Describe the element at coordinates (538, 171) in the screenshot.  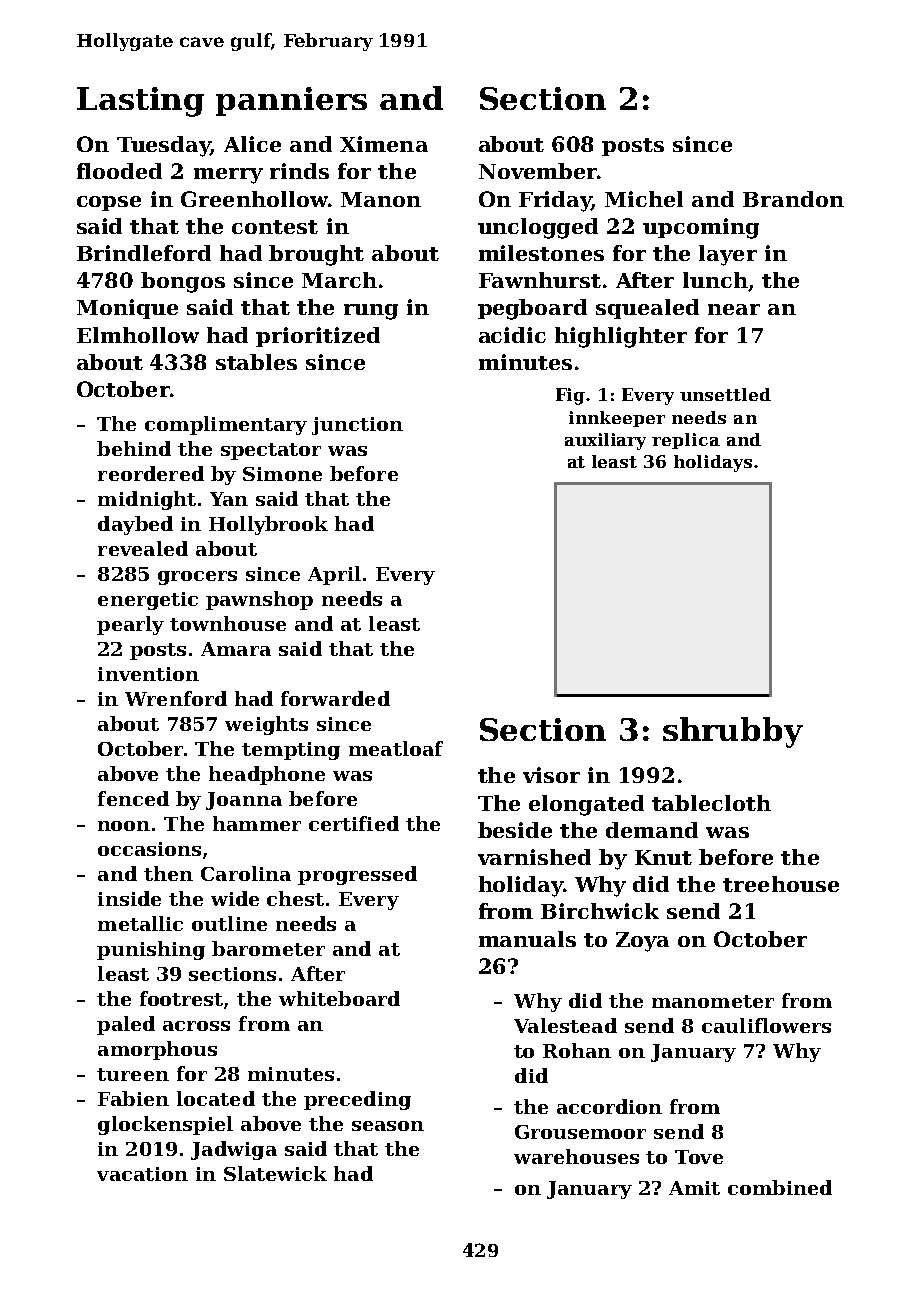
I see `November` at that location.
